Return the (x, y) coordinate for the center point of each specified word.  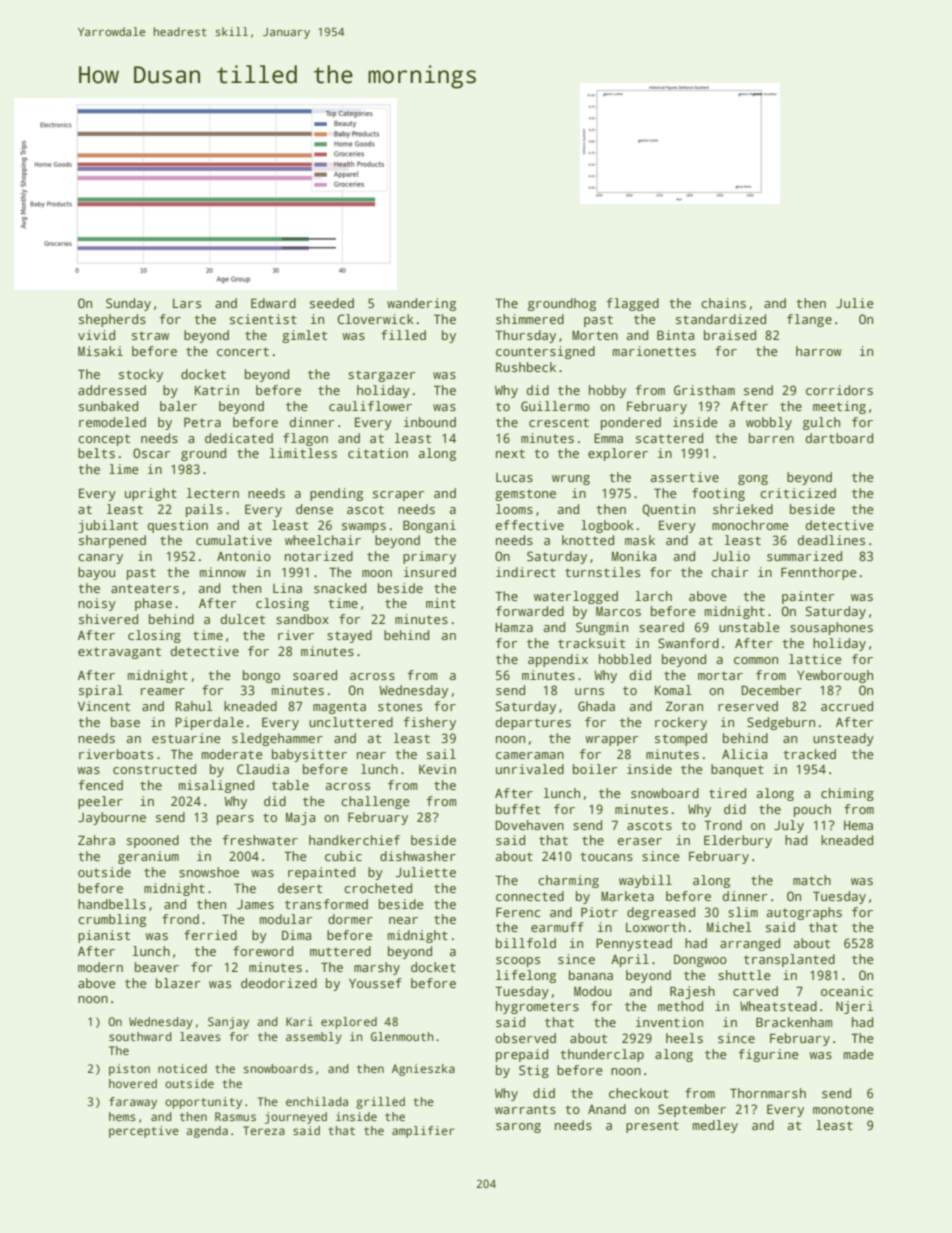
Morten (595, 335)
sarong (518, 1128)
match (812, 880)
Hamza (514, 627)
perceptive (144, 1132)
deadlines (831, 540)
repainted (321, 873)
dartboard (839, 438)
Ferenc (518, 912)
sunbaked (108, 406)
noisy (97, 604)
